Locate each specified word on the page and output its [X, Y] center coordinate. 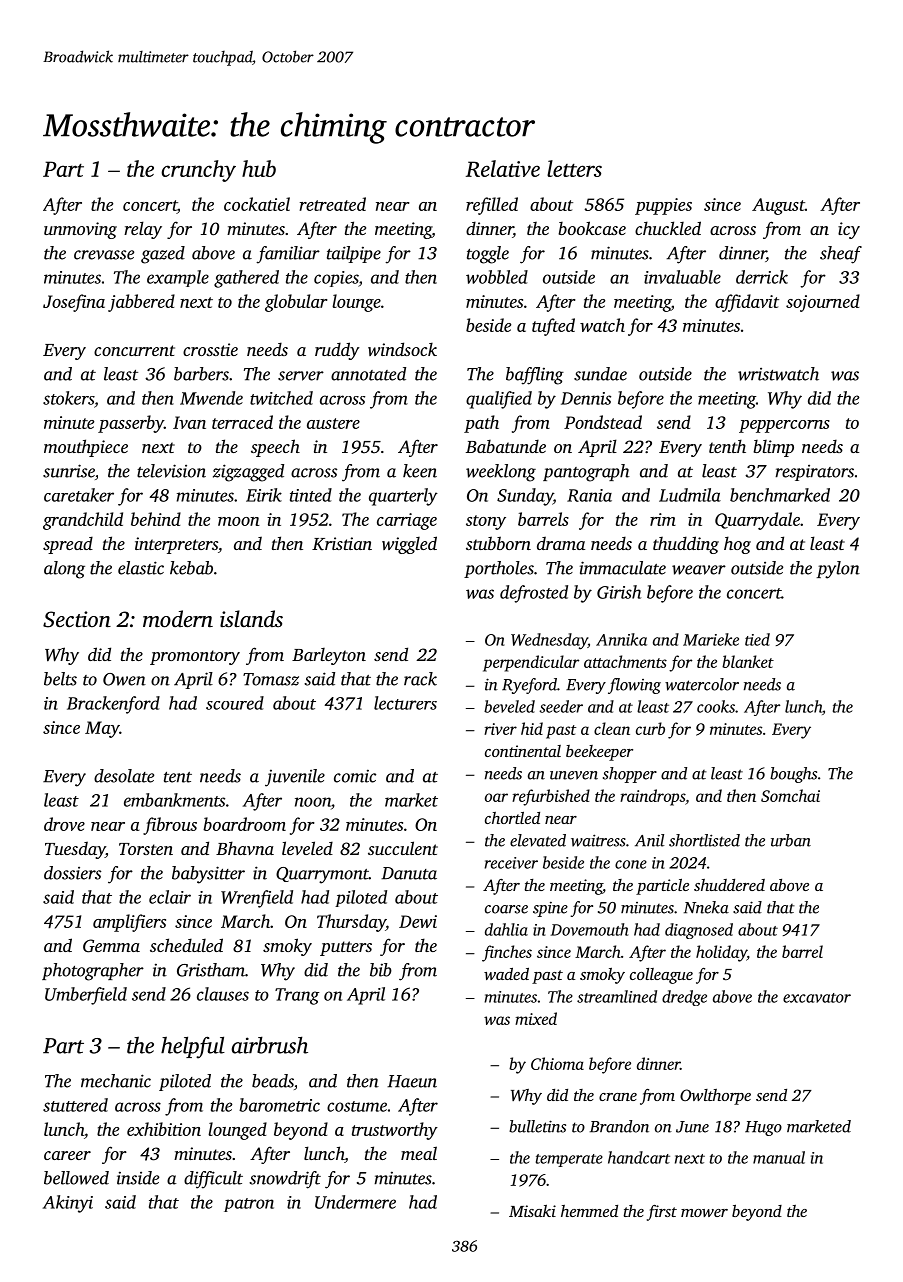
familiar [288, 255]
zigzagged [248, 473]
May [102, 729]
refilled [492, 206]
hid [532, 728]
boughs [793, 775]
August [778, 206]
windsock [402, 349]
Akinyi [68, 1204]
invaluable [682, 277]
